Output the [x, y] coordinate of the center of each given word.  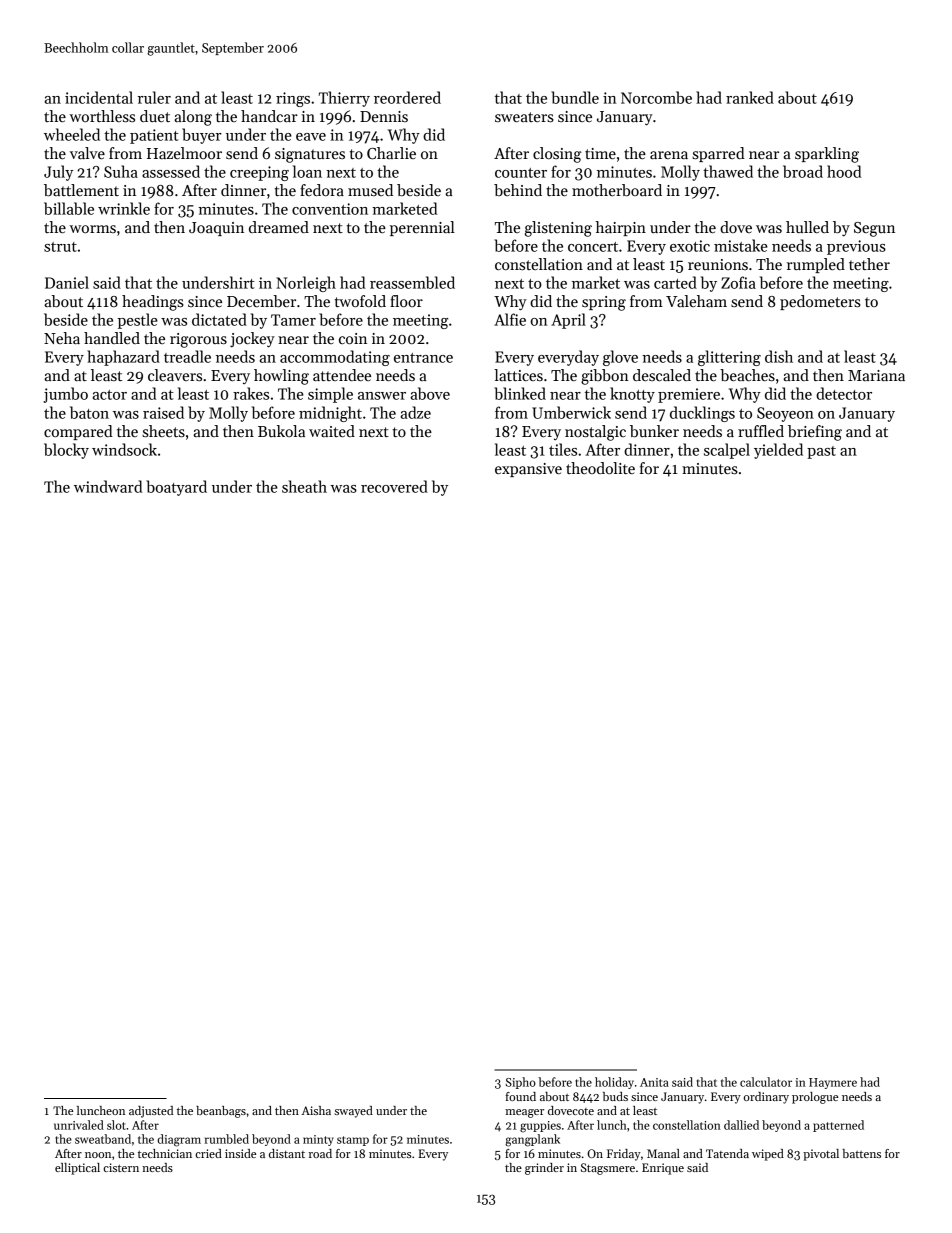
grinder [544, 1169]
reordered [407, 97]
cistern [121, 1167]
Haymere [833, 1083]
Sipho [521, 1083]
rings [293, 99]
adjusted [151, 1112]
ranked [750, 97]
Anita [654, 1082]
